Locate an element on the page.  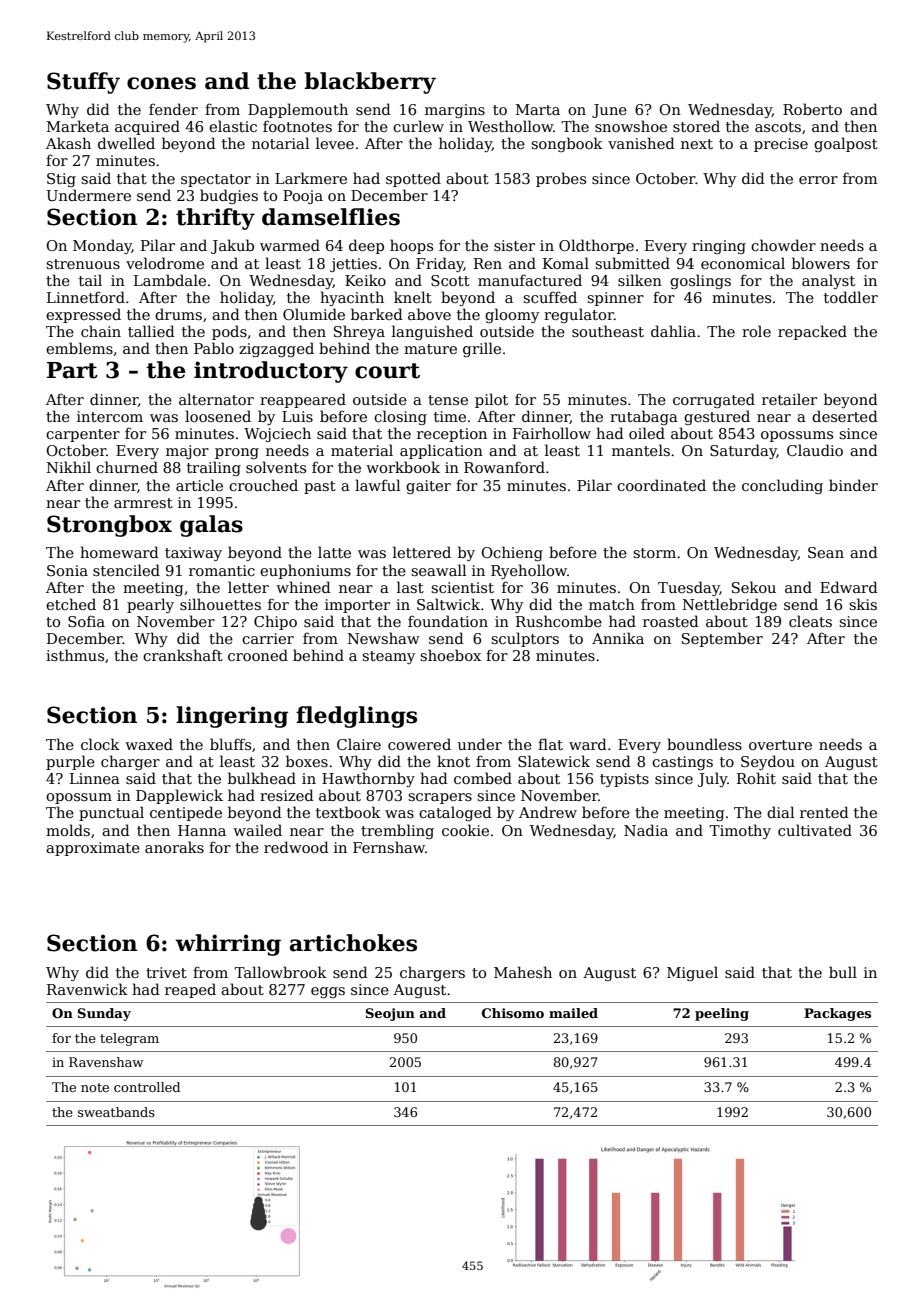
Ochieng is located at coordinates (512, 553).
